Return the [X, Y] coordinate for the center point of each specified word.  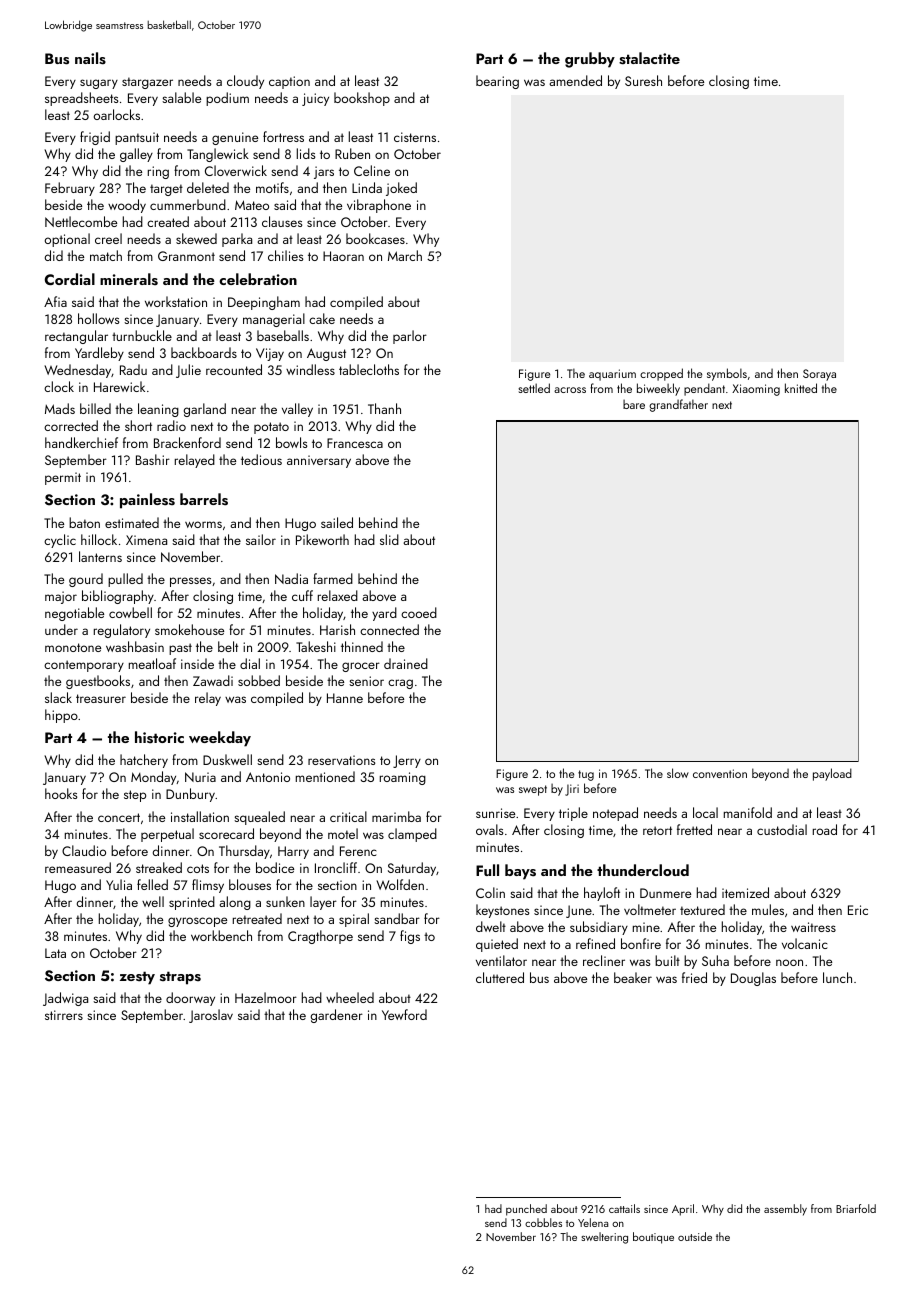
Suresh [643, 80]
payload [832, 774]
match [106, 255]
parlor [410, 337]
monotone [73, 647]
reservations [342, 760]
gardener [337, 1016]
